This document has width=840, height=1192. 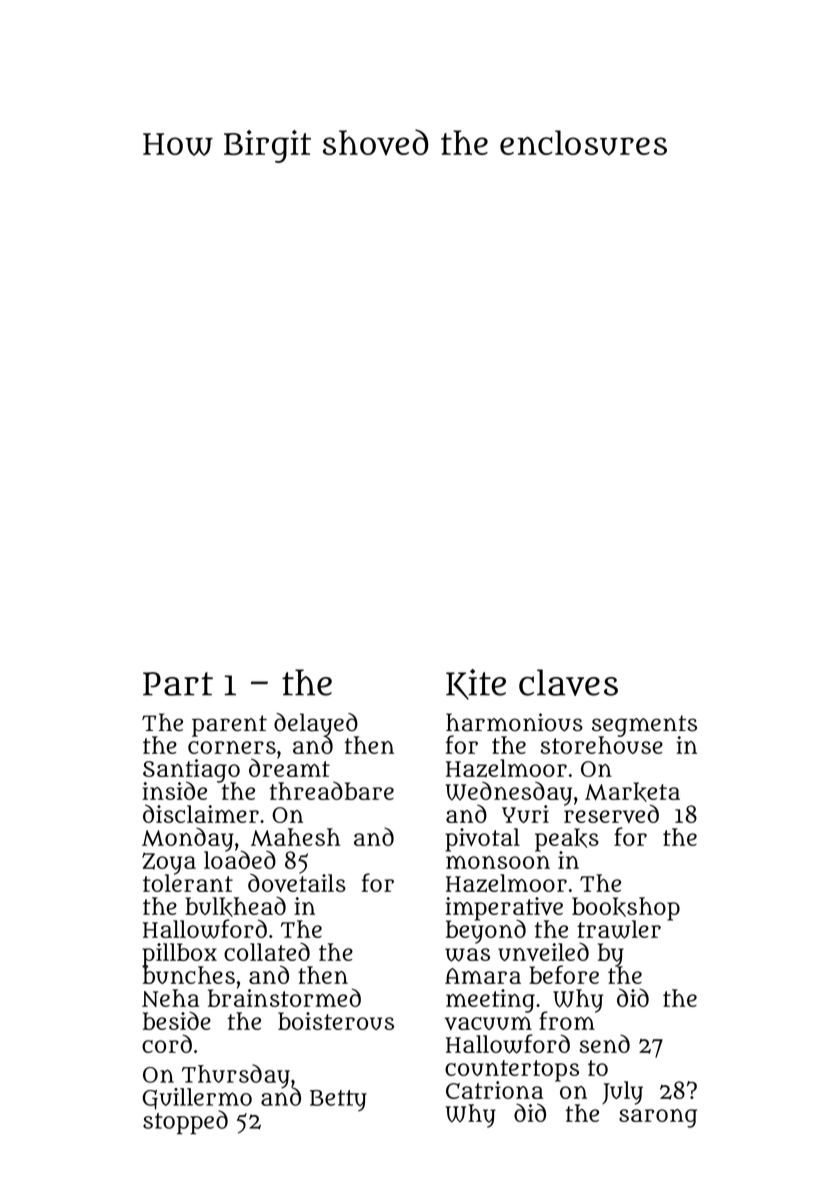 What do you see at coordinates (178, 684) in the document?
I see `Part` at bounding box center [178, 684].
